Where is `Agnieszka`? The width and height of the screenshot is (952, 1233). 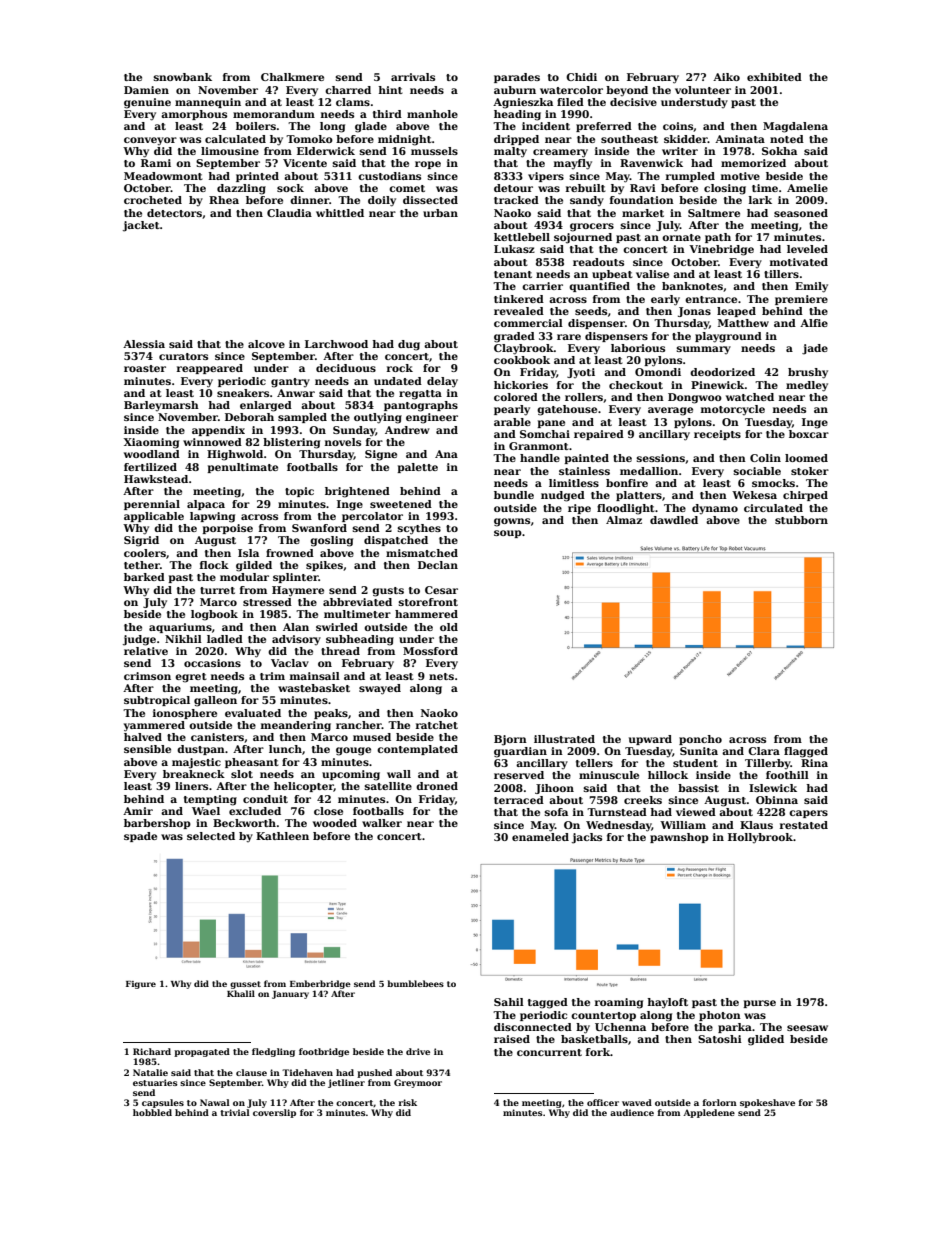
Agnieszka is located at coordinates (523, 103).
